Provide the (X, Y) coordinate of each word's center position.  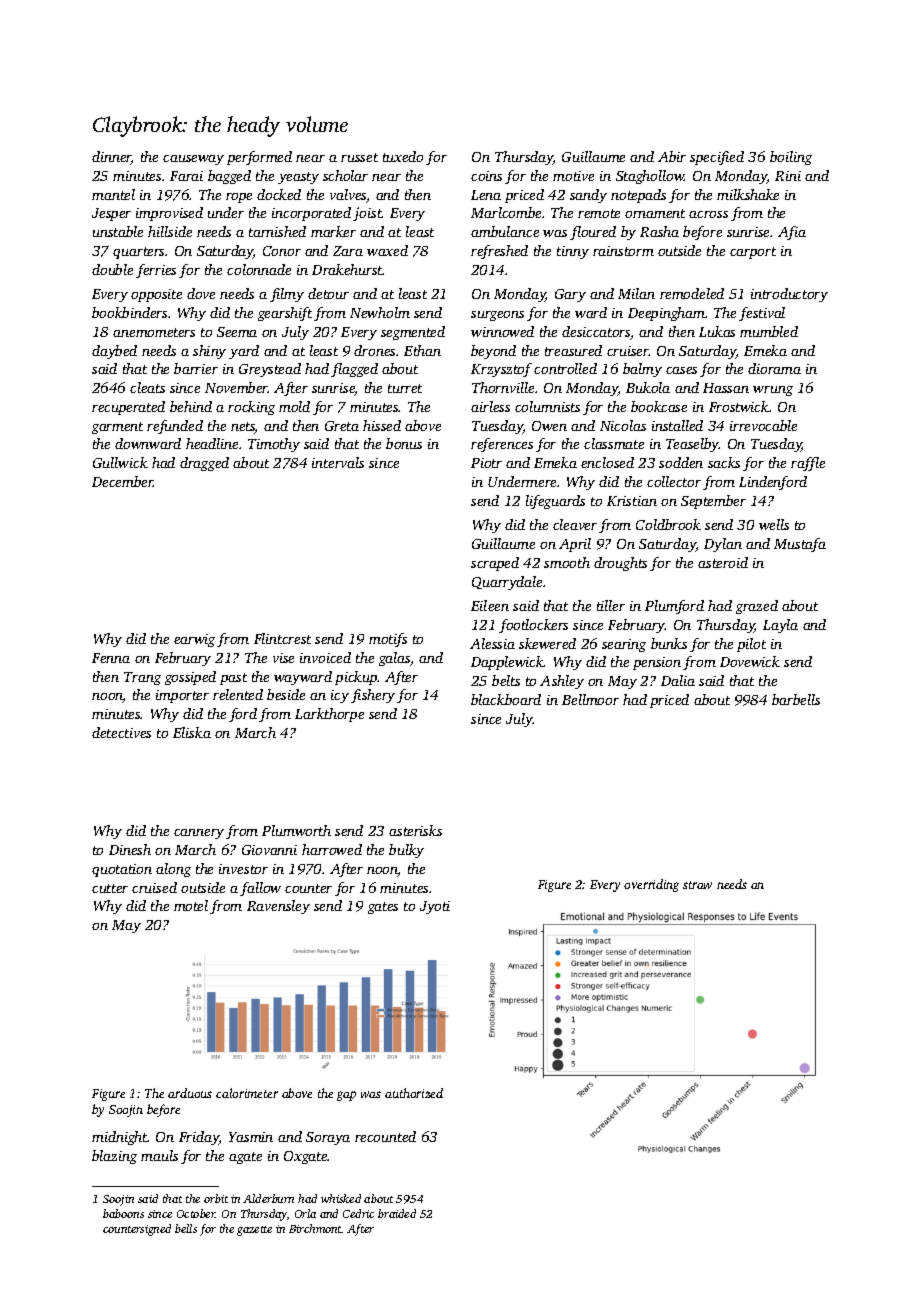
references (502, 445)
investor (243, 869)
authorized (414, 1093)
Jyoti (435, 907)
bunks (669, 643)
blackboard (506, 699)
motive (573, 176)
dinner (112, 158)
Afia (792, 233)
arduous (190, 1093)
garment (117, 428)
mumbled (769, 331)
